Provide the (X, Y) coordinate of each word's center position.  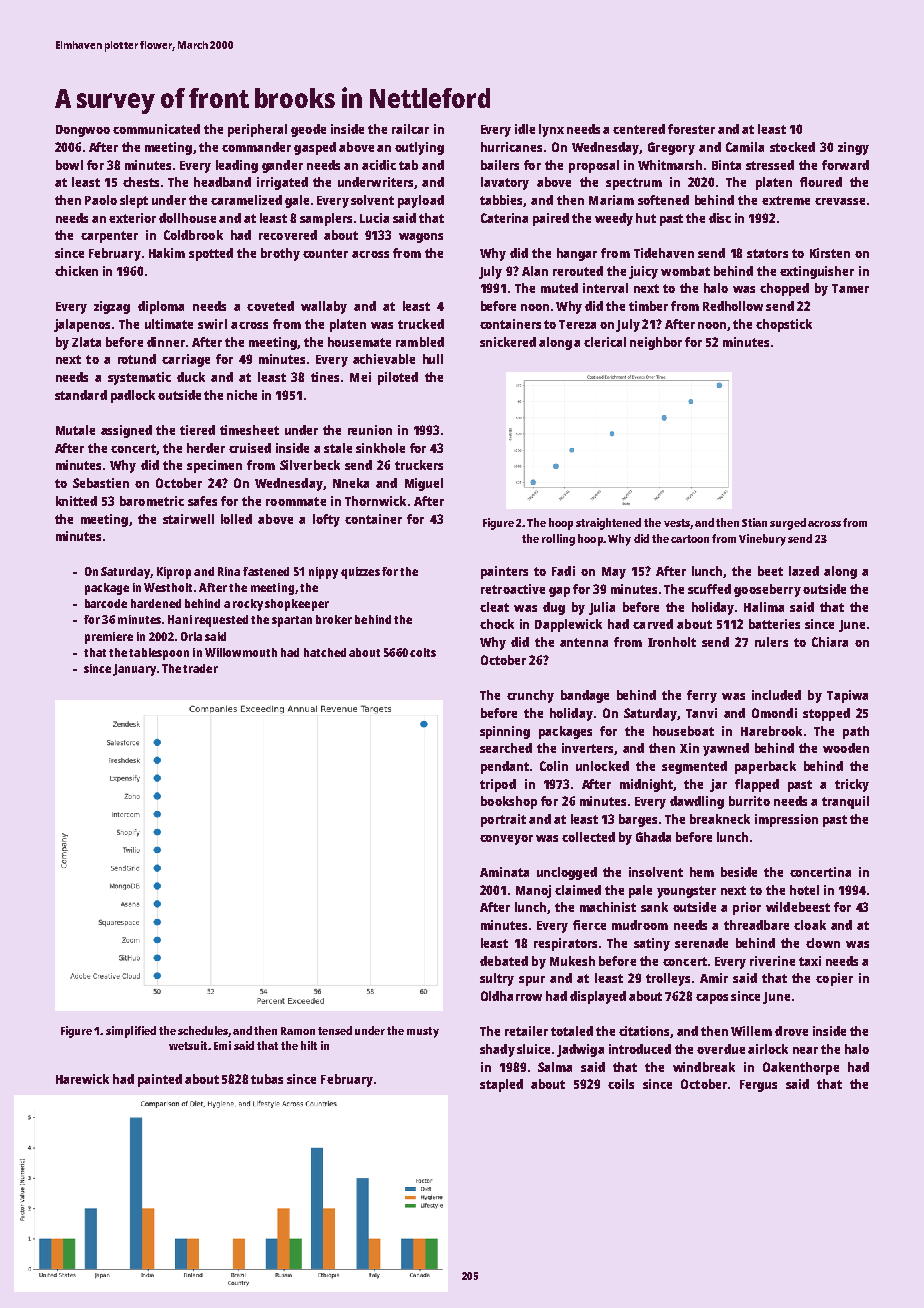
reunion (370, 430)
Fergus (758, 1086)
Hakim (167, 253)
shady (497, 1050)
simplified (131, 1032)
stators (767, 253)
